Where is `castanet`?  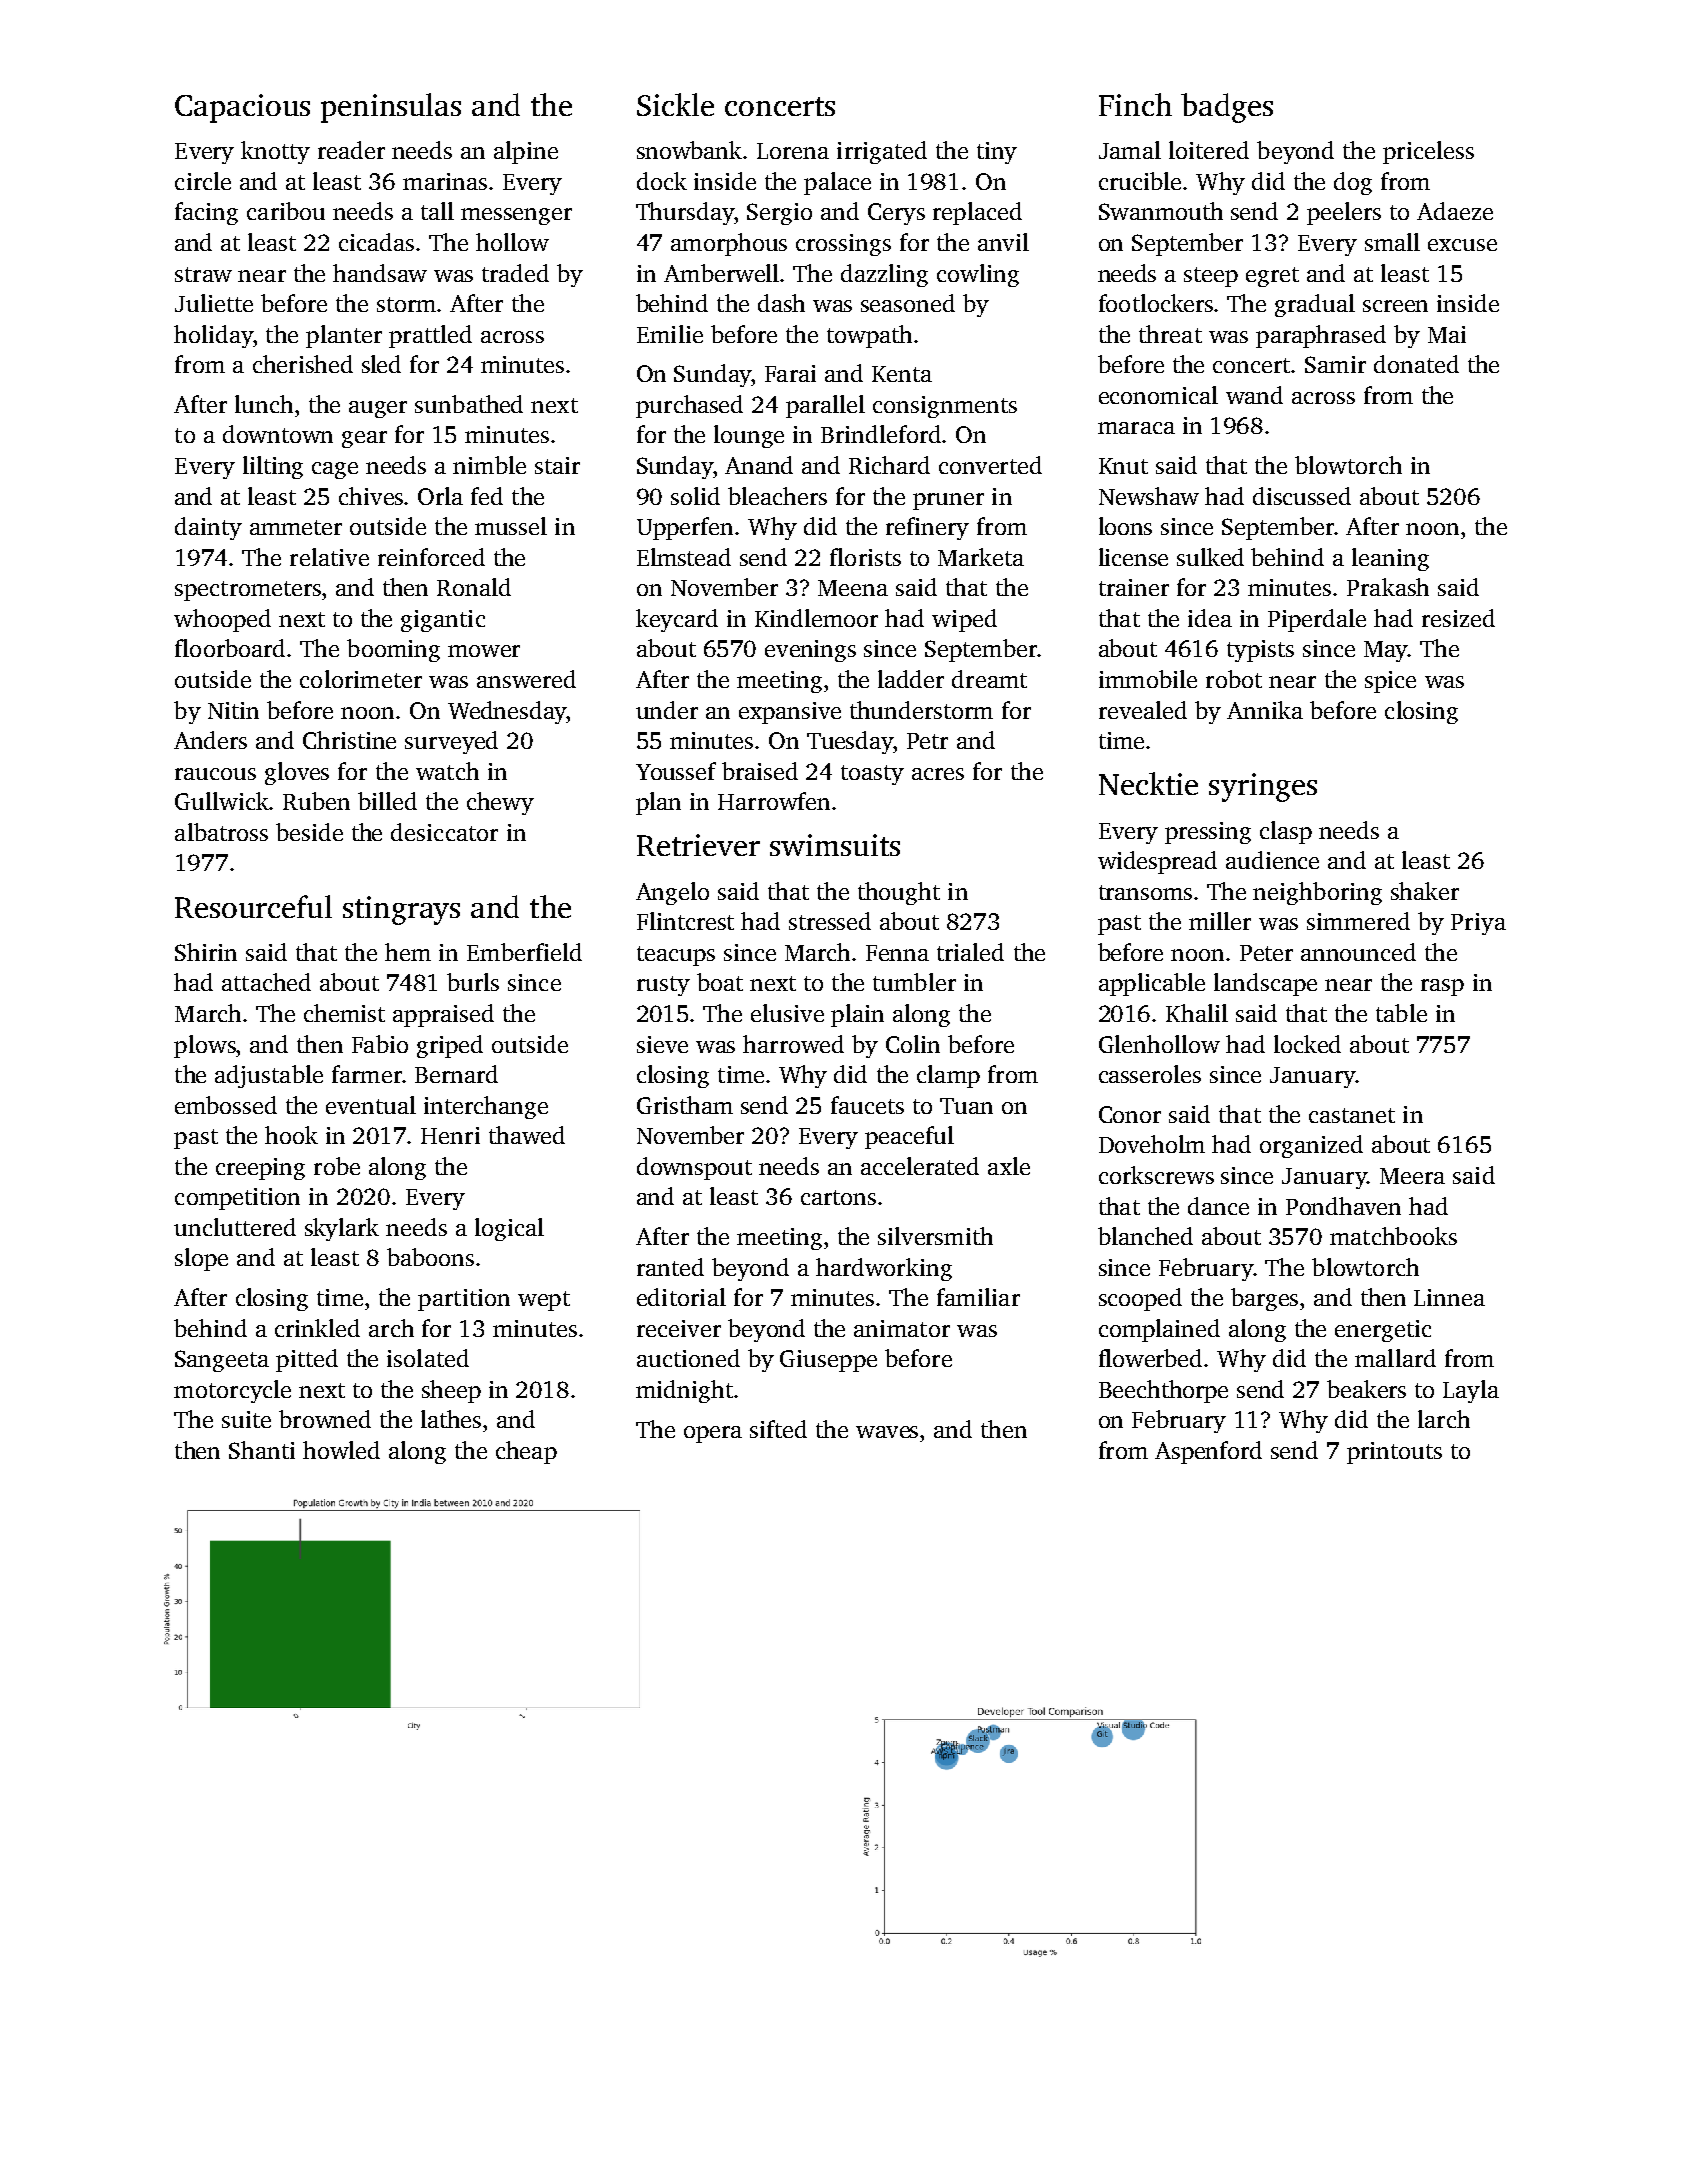
castanet is located at coordinates (1352, 1115).
